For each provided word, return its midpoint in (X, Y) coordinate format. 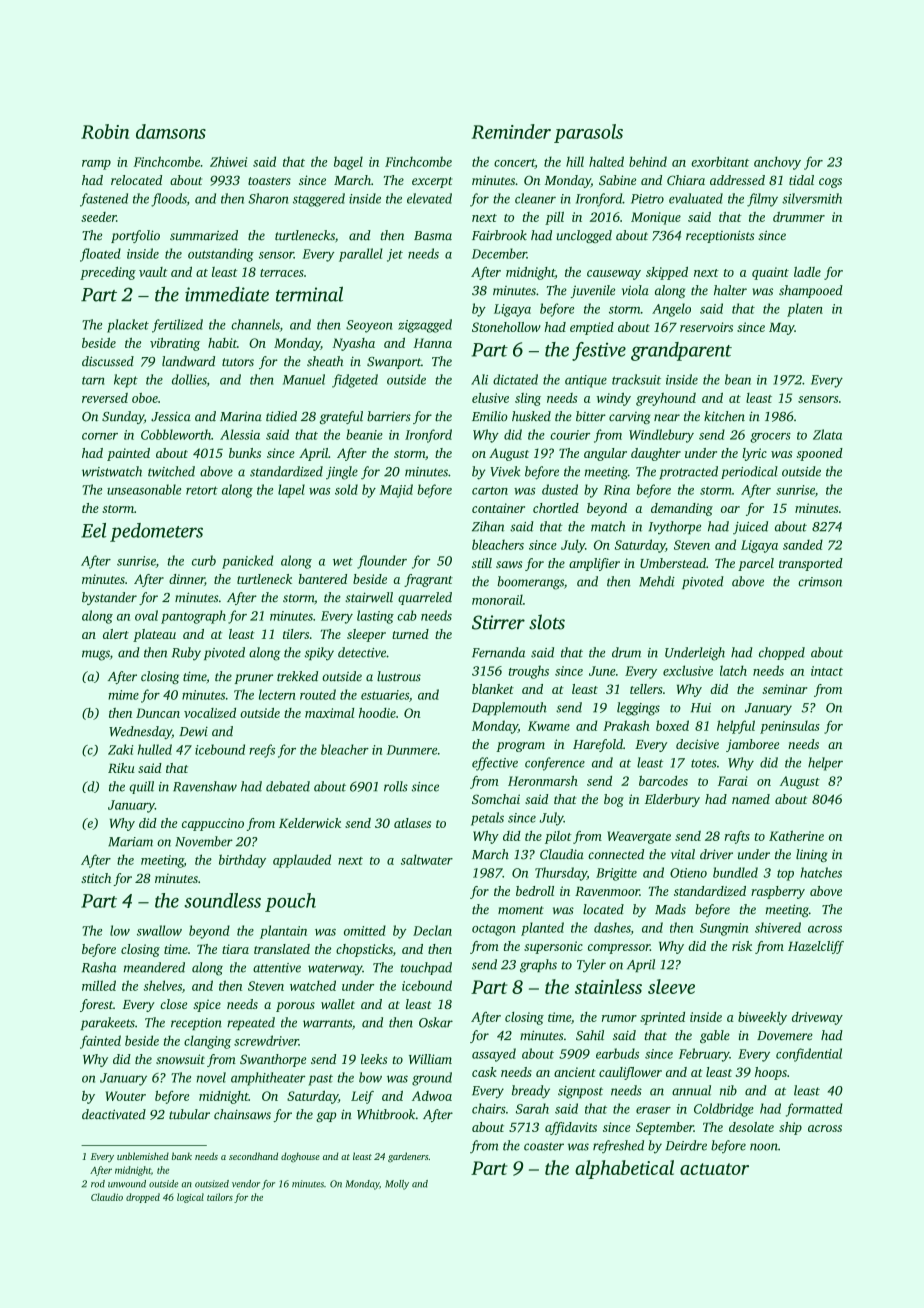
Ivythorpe (675, 528)
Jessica (171, 416)
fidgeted (355, 381)
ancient (575, 1072)
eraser (653, 1110)
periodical (749, 472)
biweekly (762, 1018)
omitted (365, 930)
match (608, 526)
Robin (105, 131)
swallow (159, 930)
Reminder (511, 131)
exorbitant (720, 161)
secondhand (253, 1156)
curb (204, 560)
